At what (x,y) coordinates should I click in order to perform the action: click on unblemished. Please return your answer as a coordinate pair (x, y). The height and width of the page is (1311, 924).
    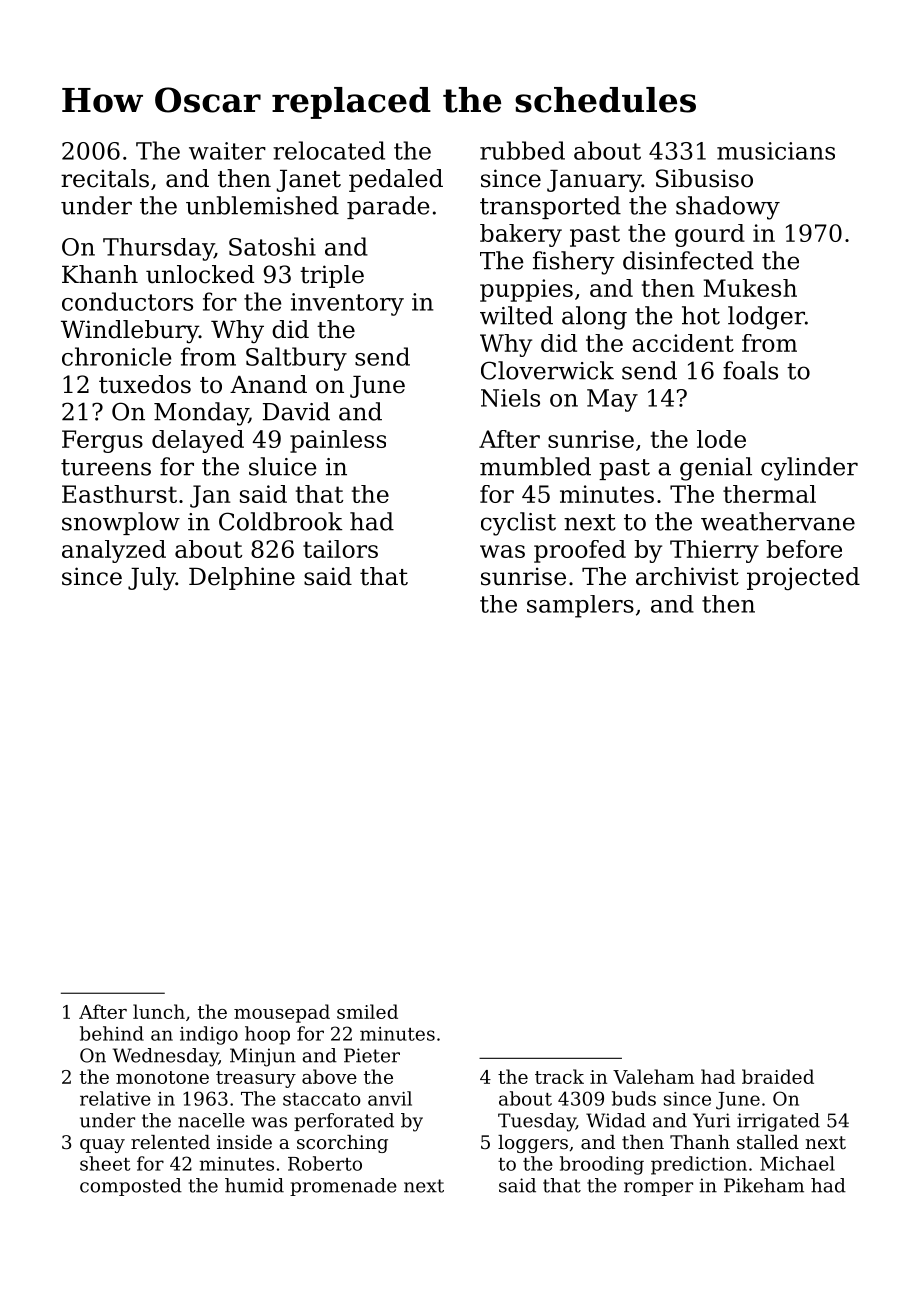
    Looking at the image, I should click on (262, 205).
